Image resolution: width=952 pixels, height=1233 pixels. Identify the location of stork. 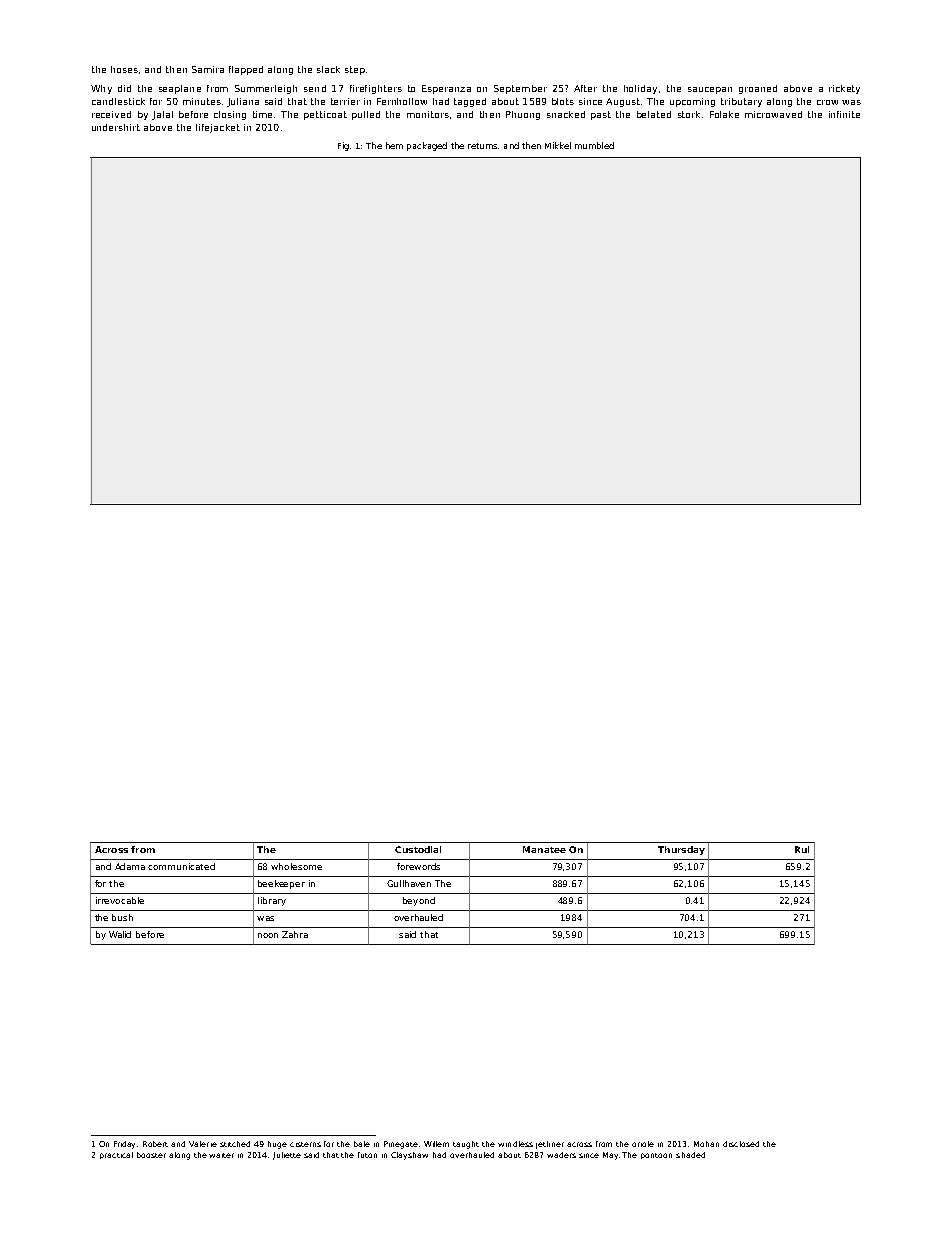
(689, 114).
